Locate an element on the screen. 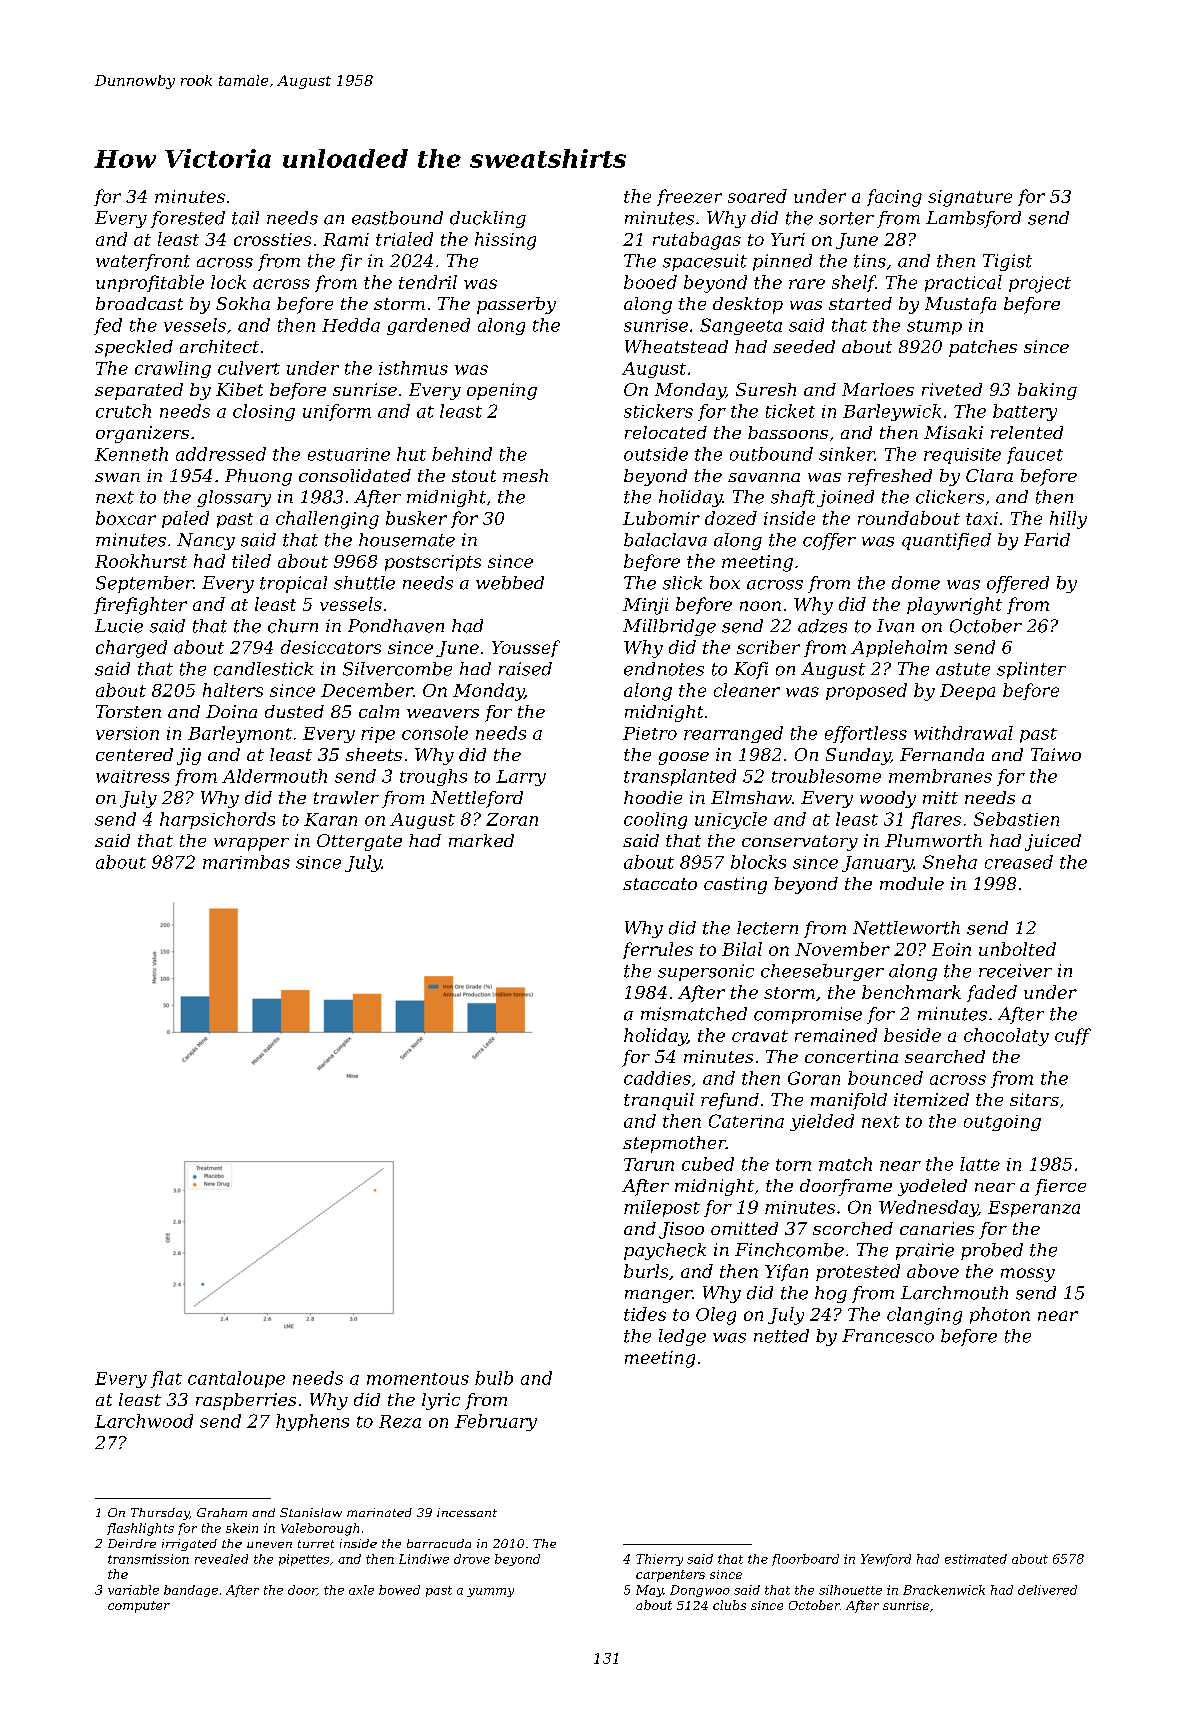 The image size is (1186, 1717). firefighter is located at coordinates (140, 606).
